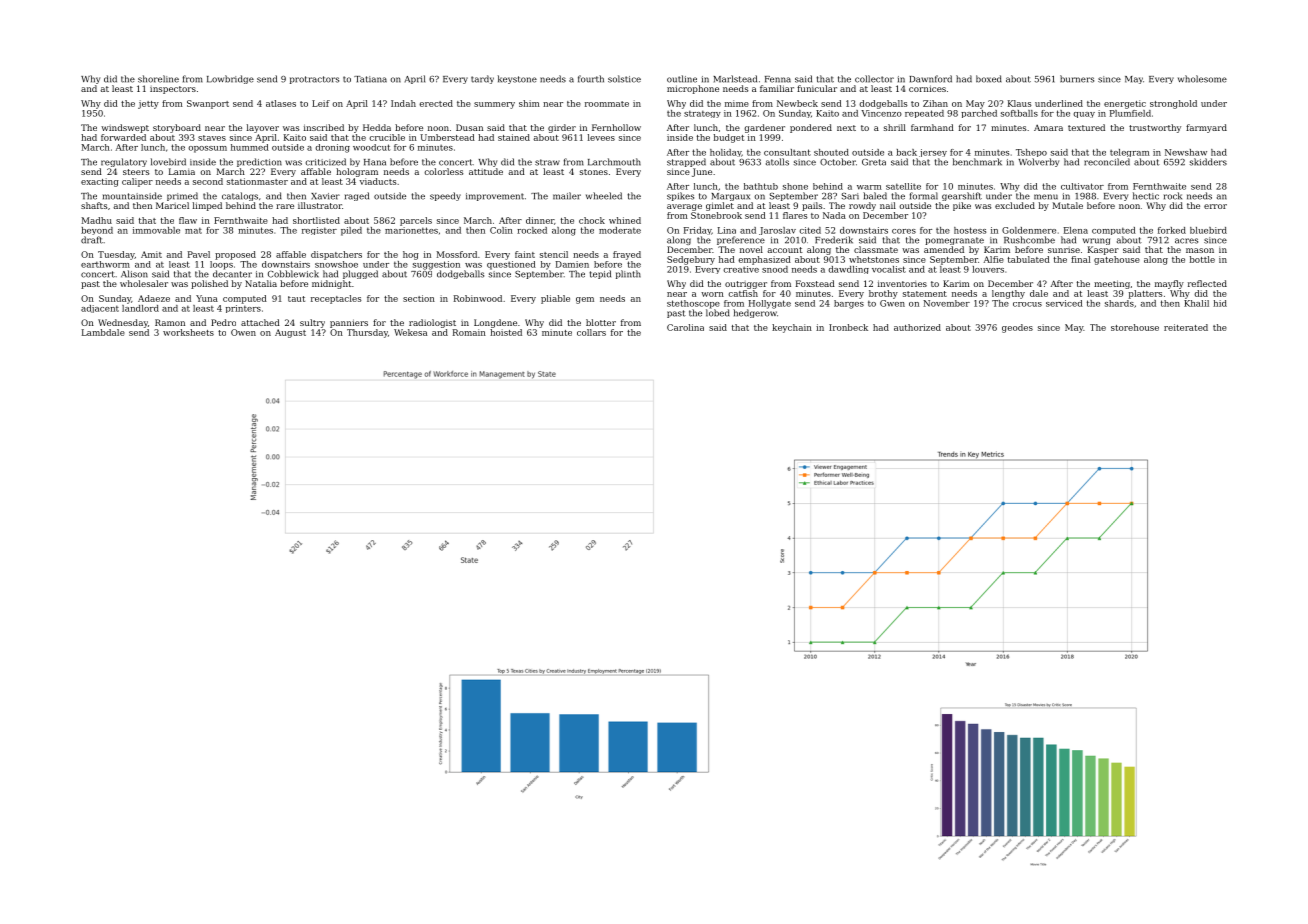  I want to click on stronghold, so click(1173, 104).
